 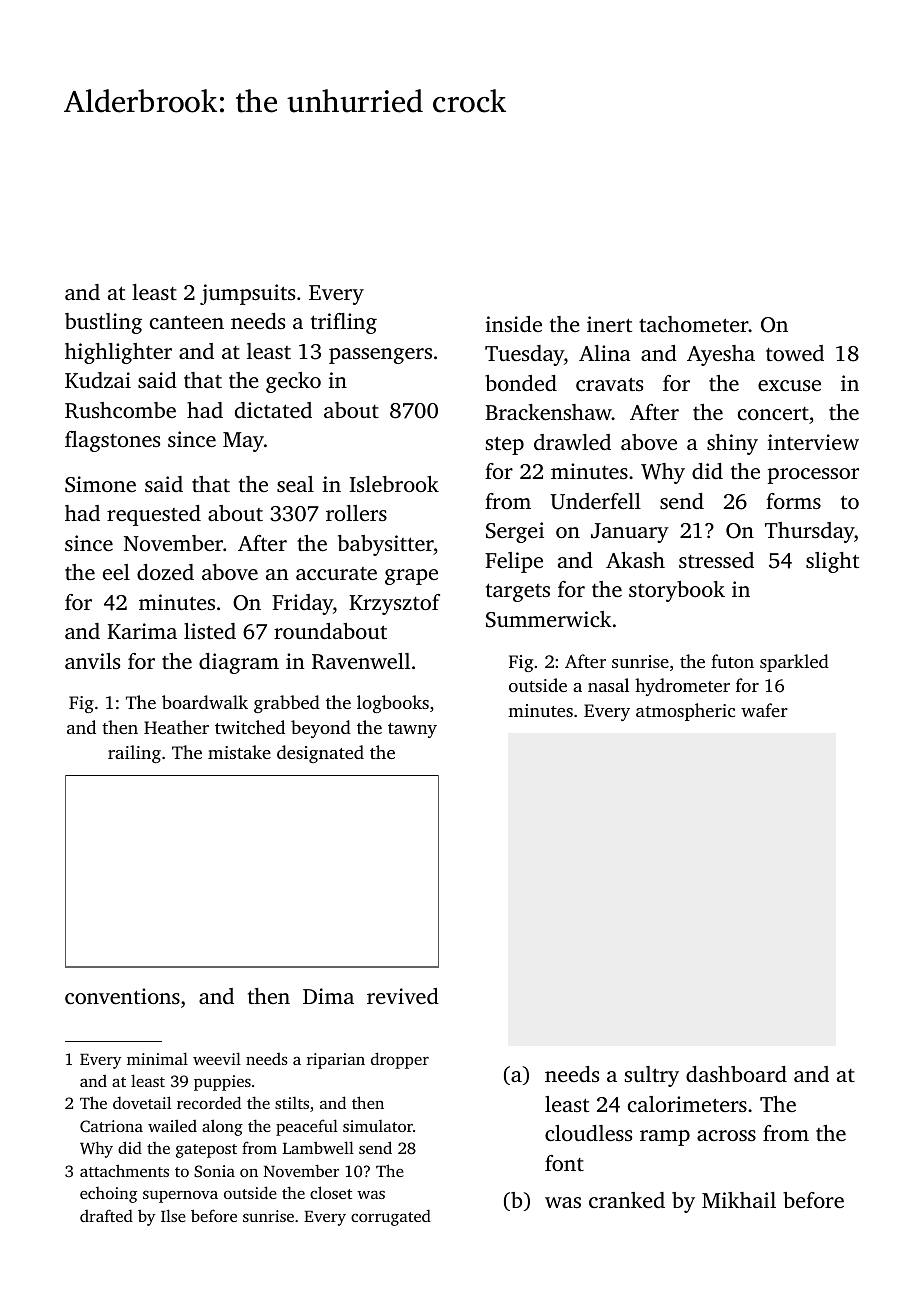 What do you see at coordinates (651, 1076) in the document?
I see `sultry` at bounding box center [651, 1076].
